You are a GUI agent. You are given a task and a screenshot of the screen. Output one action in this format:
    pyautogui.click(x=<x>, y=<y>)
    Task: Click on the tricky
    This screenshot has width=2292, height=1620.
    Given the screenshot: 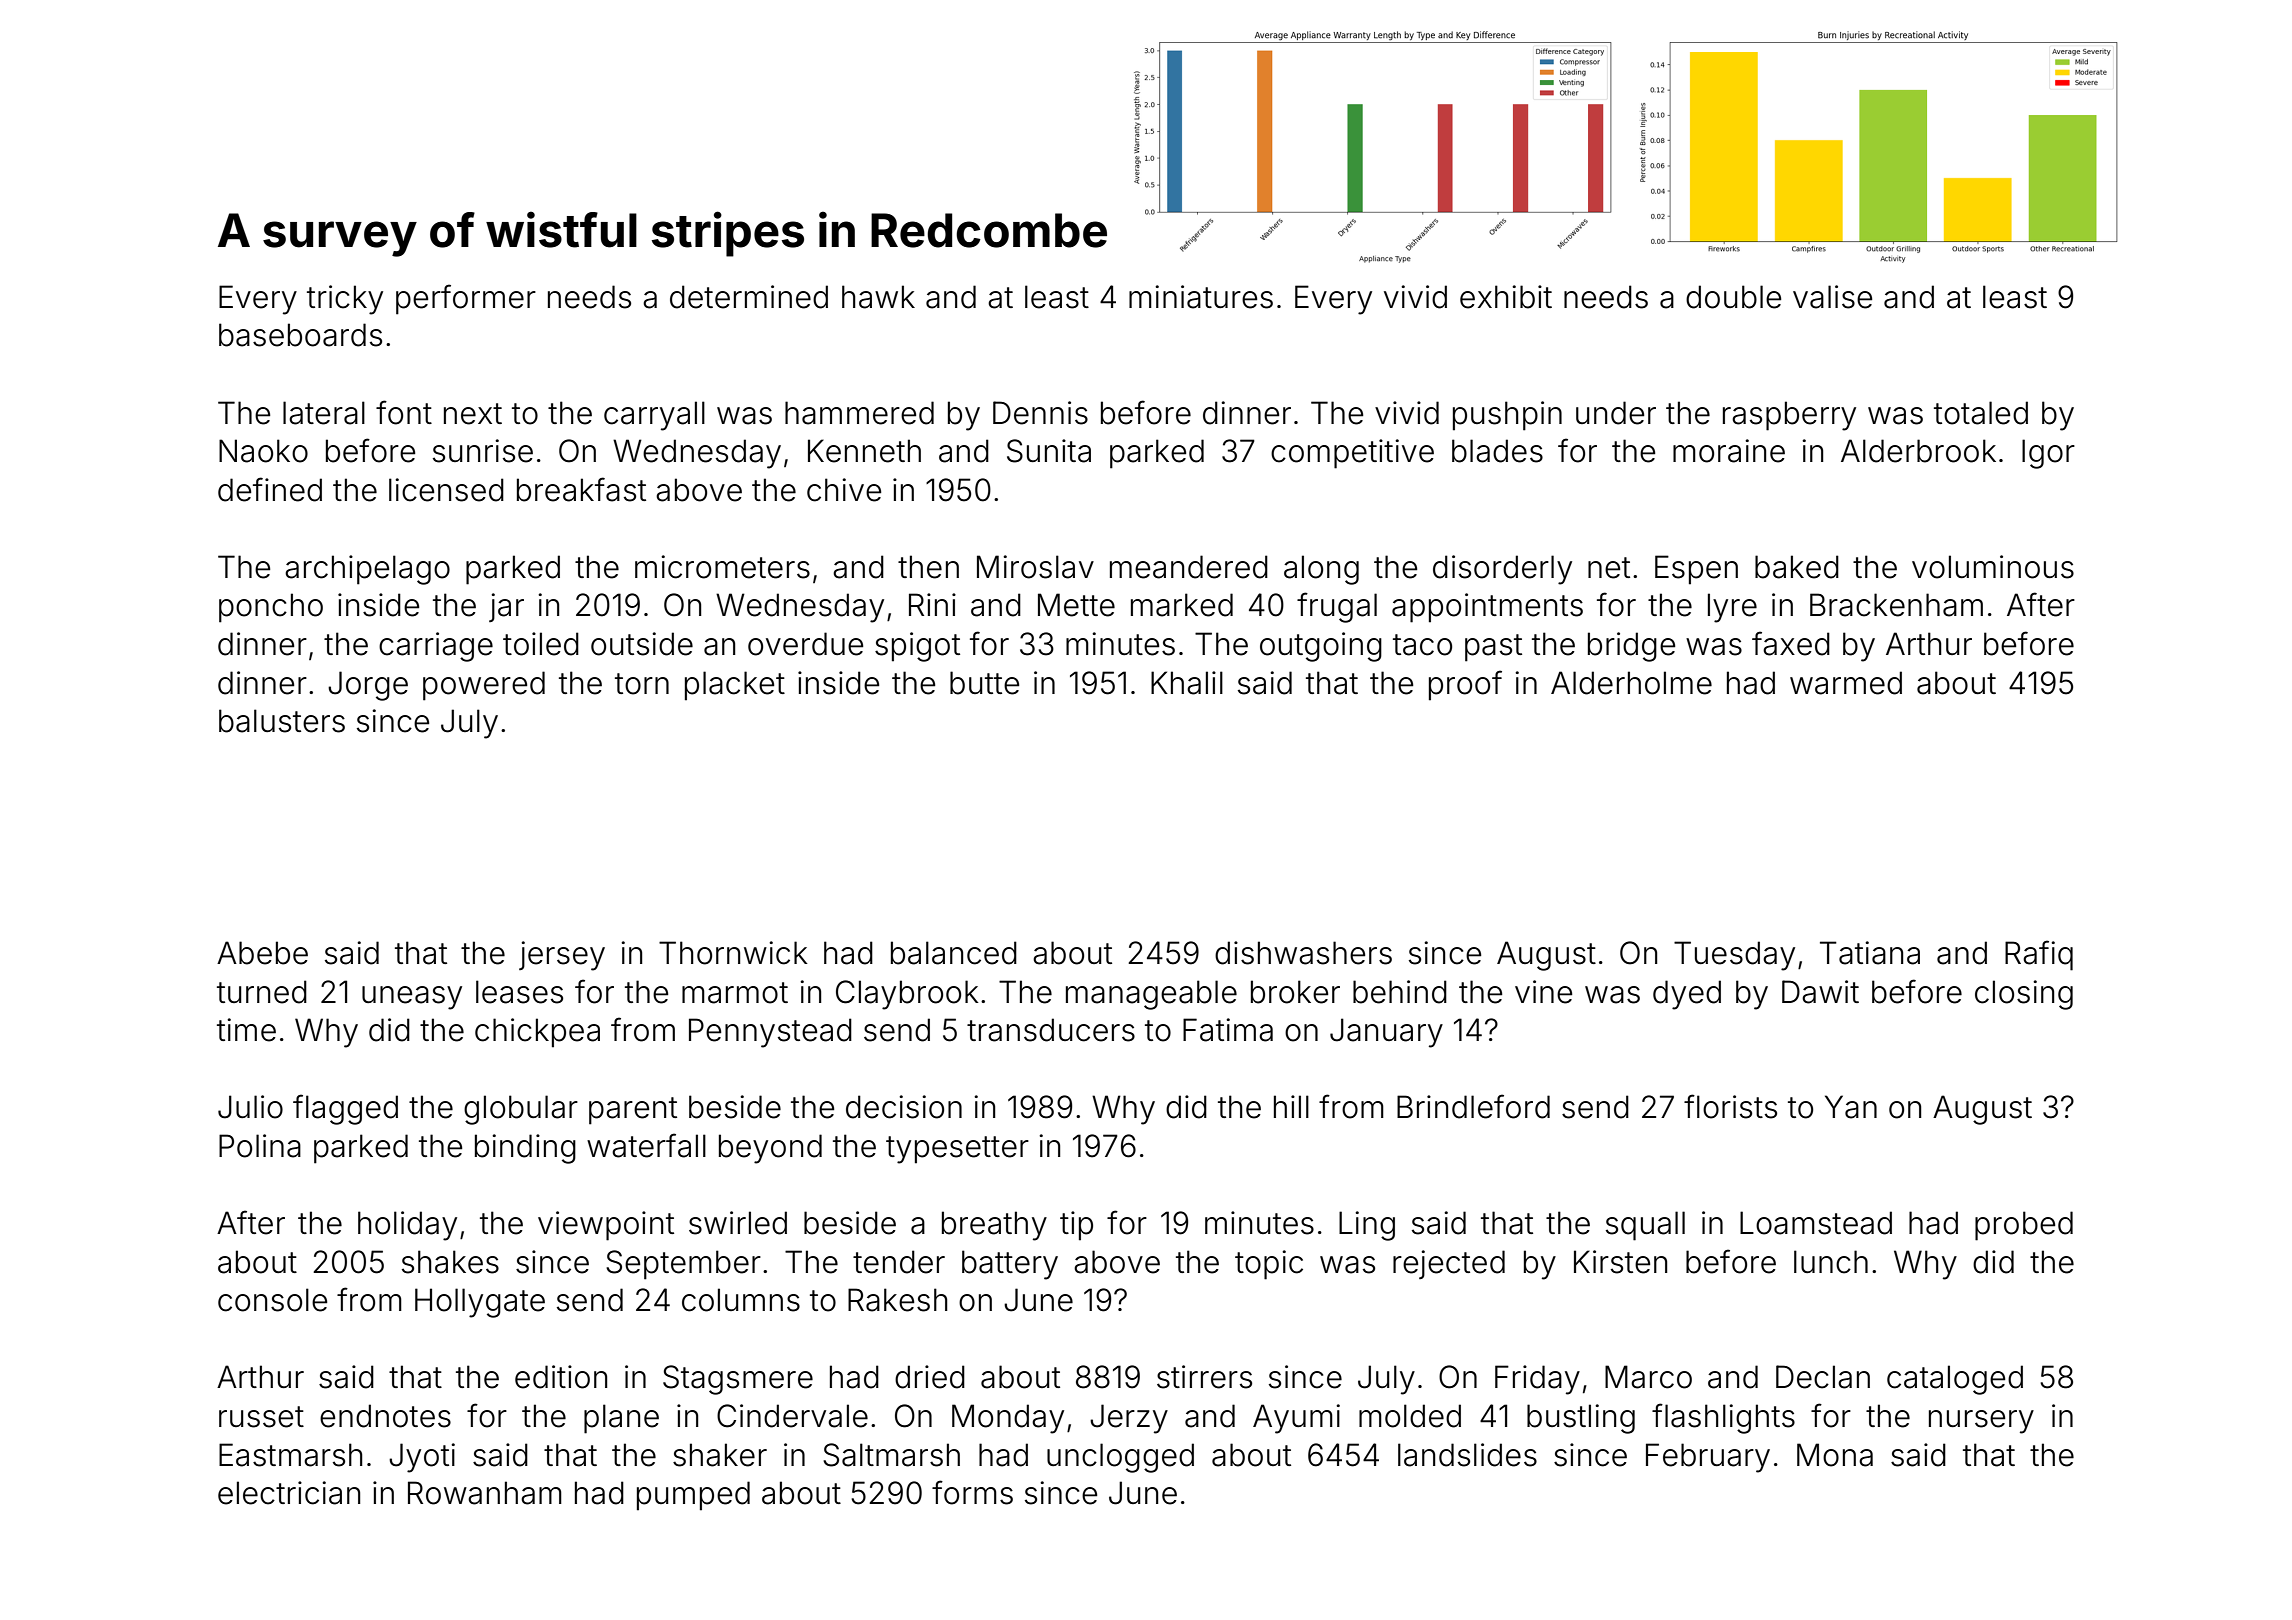 What is the action you would take?
    pyautogui.click(x=345, y=300)
